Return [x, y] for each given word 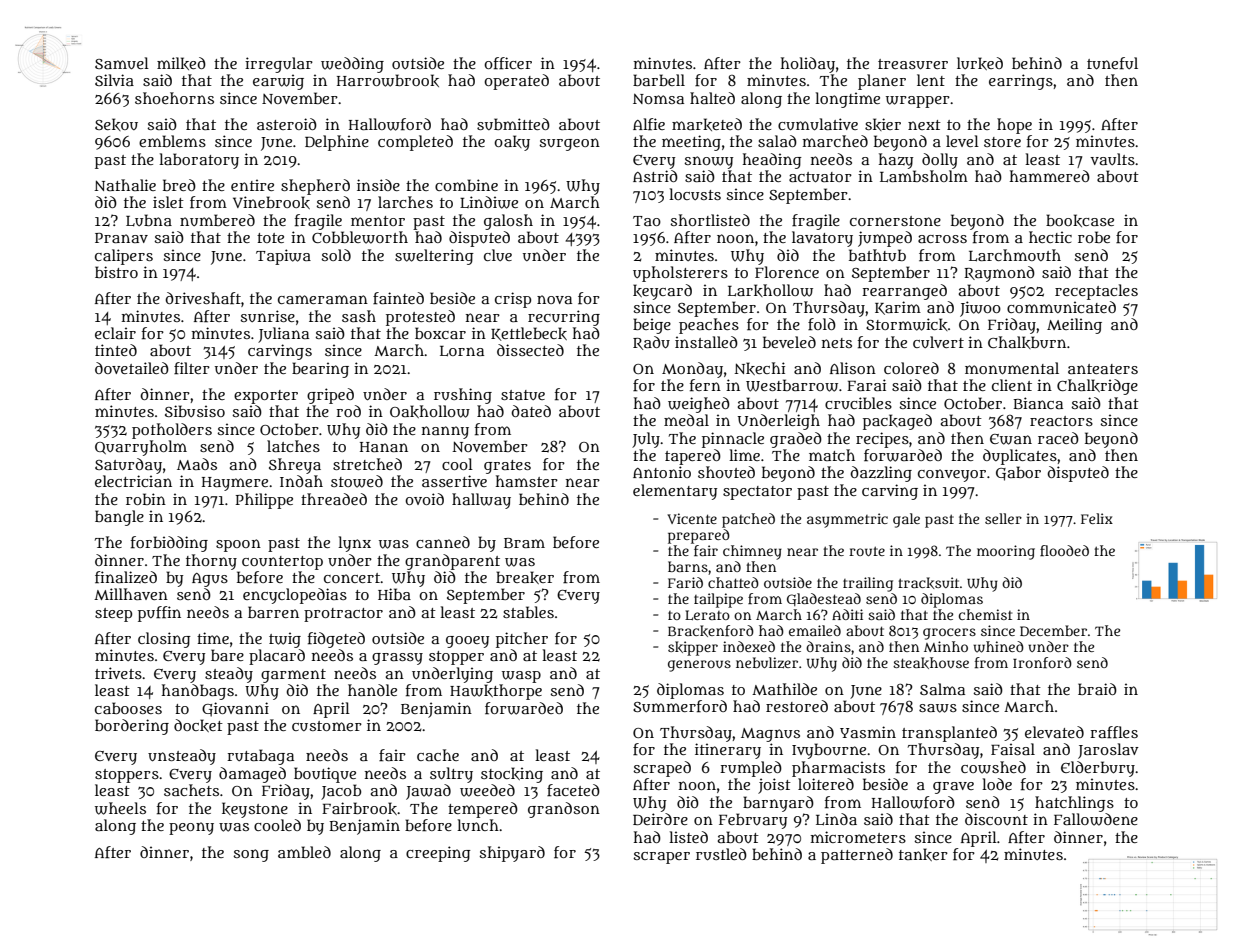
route [867, 551]
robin [146, 499]
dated [531, 411]
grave [953, 788]
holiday [808, 65]
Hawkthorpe [496, 692]
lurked [980, 63]
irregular [279, 65]
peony [191, 828]
